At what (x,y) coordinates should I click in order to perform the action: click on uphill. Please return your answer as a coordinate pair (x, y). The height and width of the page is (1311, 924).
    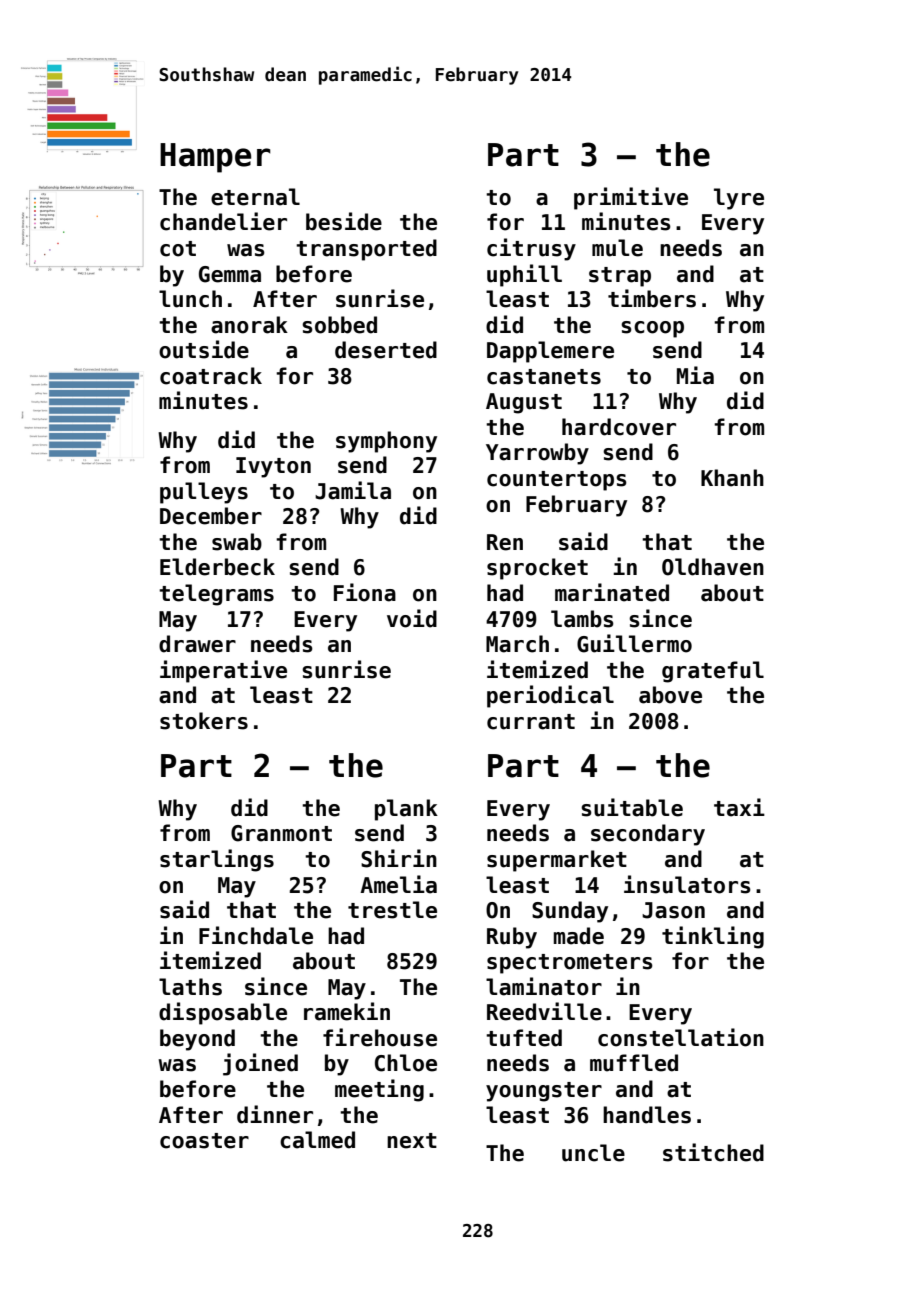
    Looking at the image, I should click on (524, 275).
